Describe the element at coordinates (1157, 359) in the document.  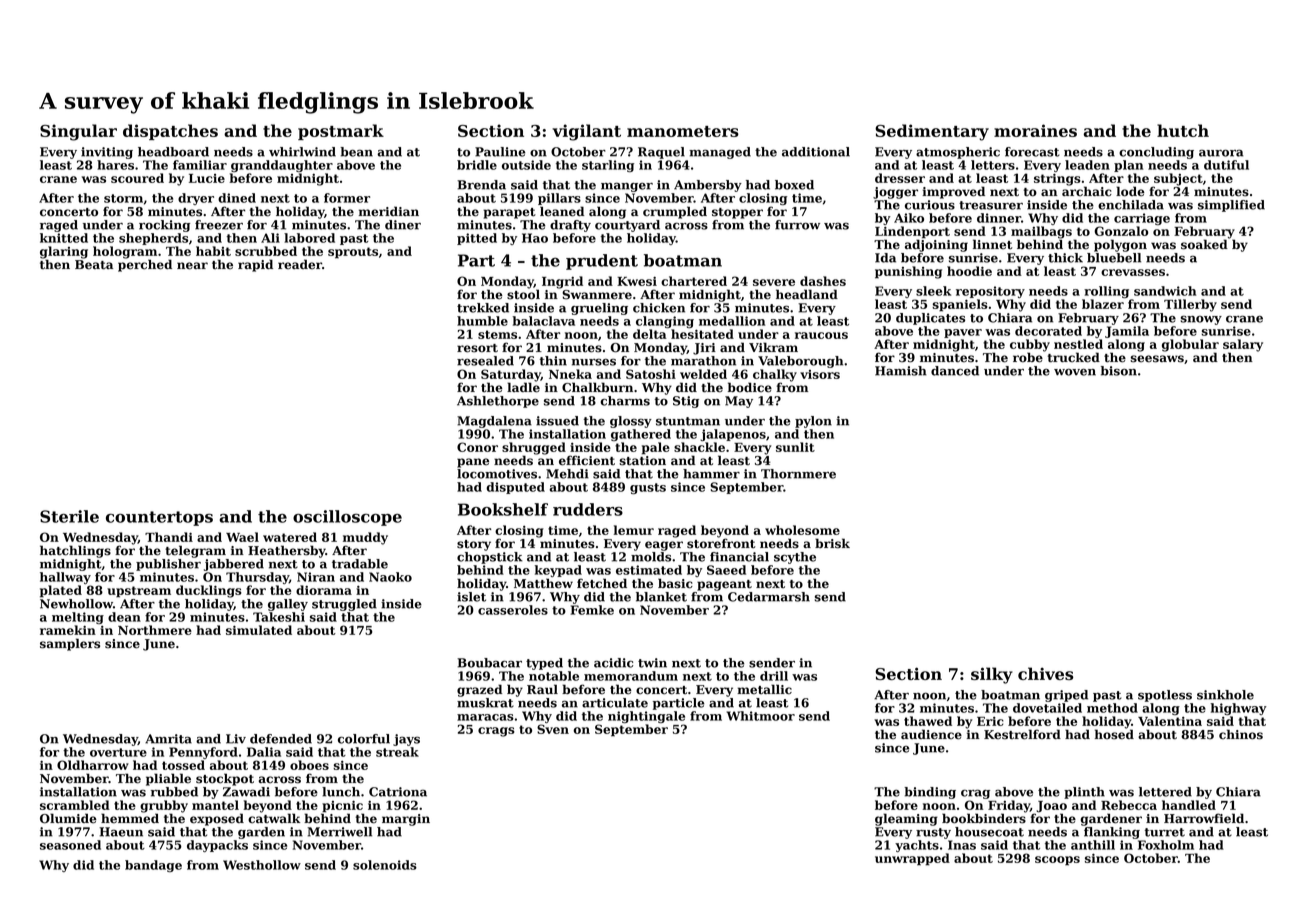
I see `seesaws` at that location.
